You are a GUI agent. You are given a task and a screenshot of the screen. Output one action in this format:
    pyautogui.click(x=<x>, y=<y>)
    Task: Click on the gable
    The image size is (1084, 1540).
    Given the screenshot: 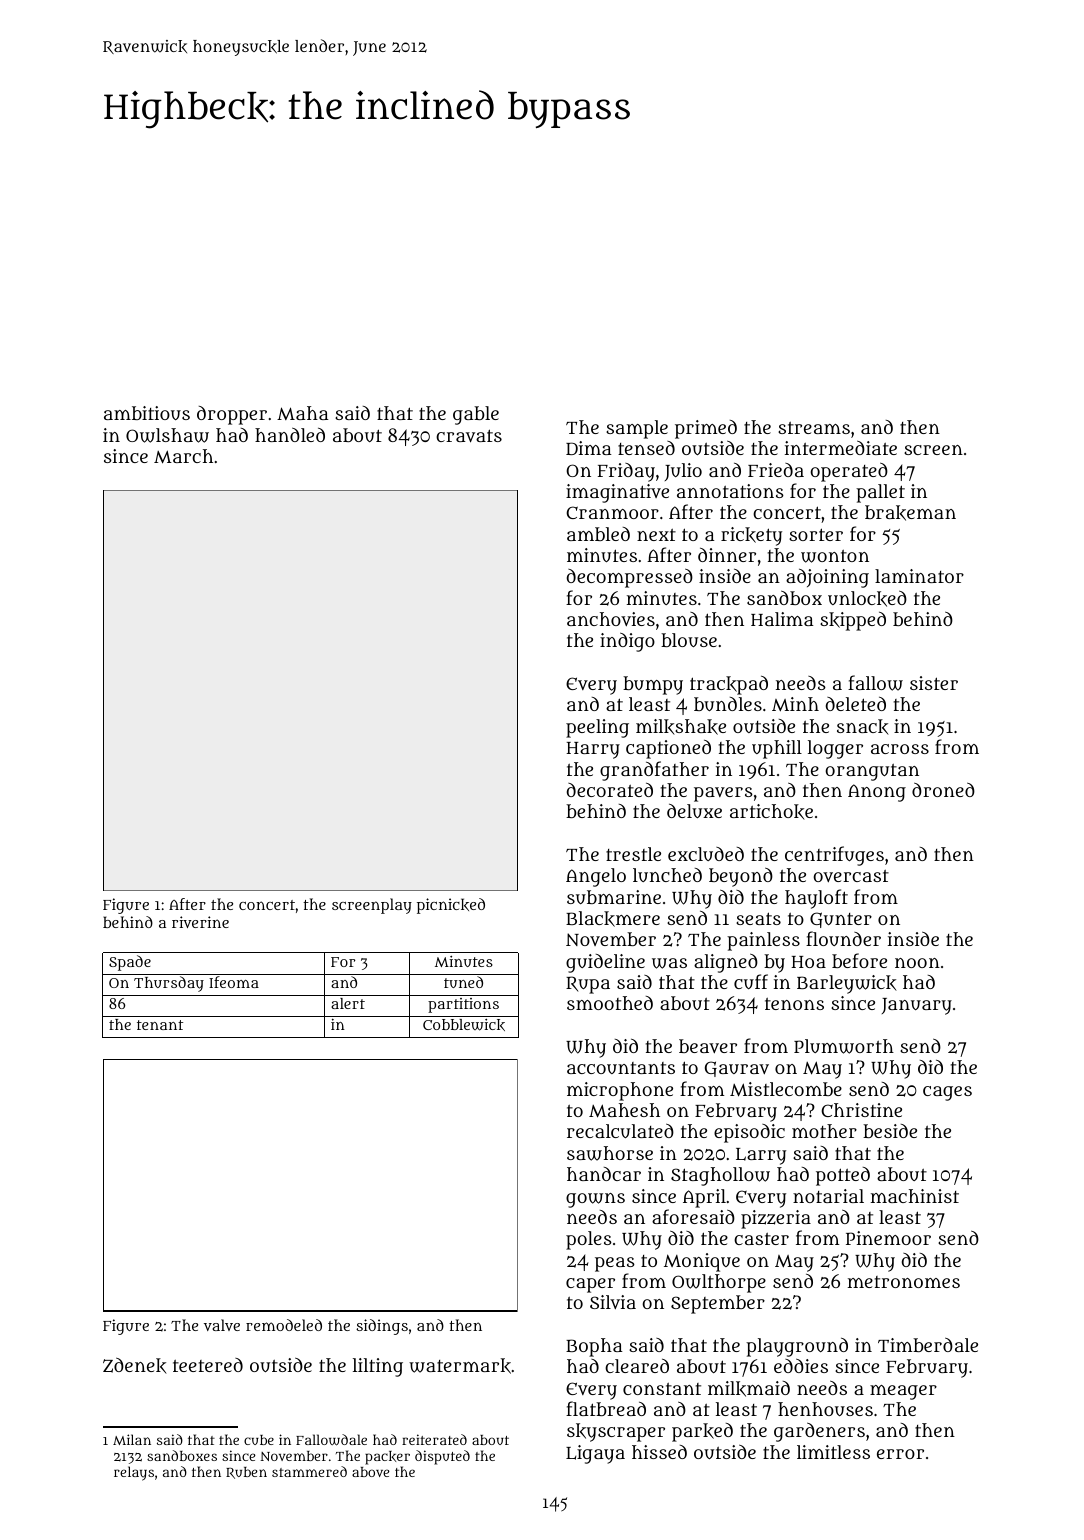 What is the action you would take?
    pyautogui.click(x=476, y=415)
